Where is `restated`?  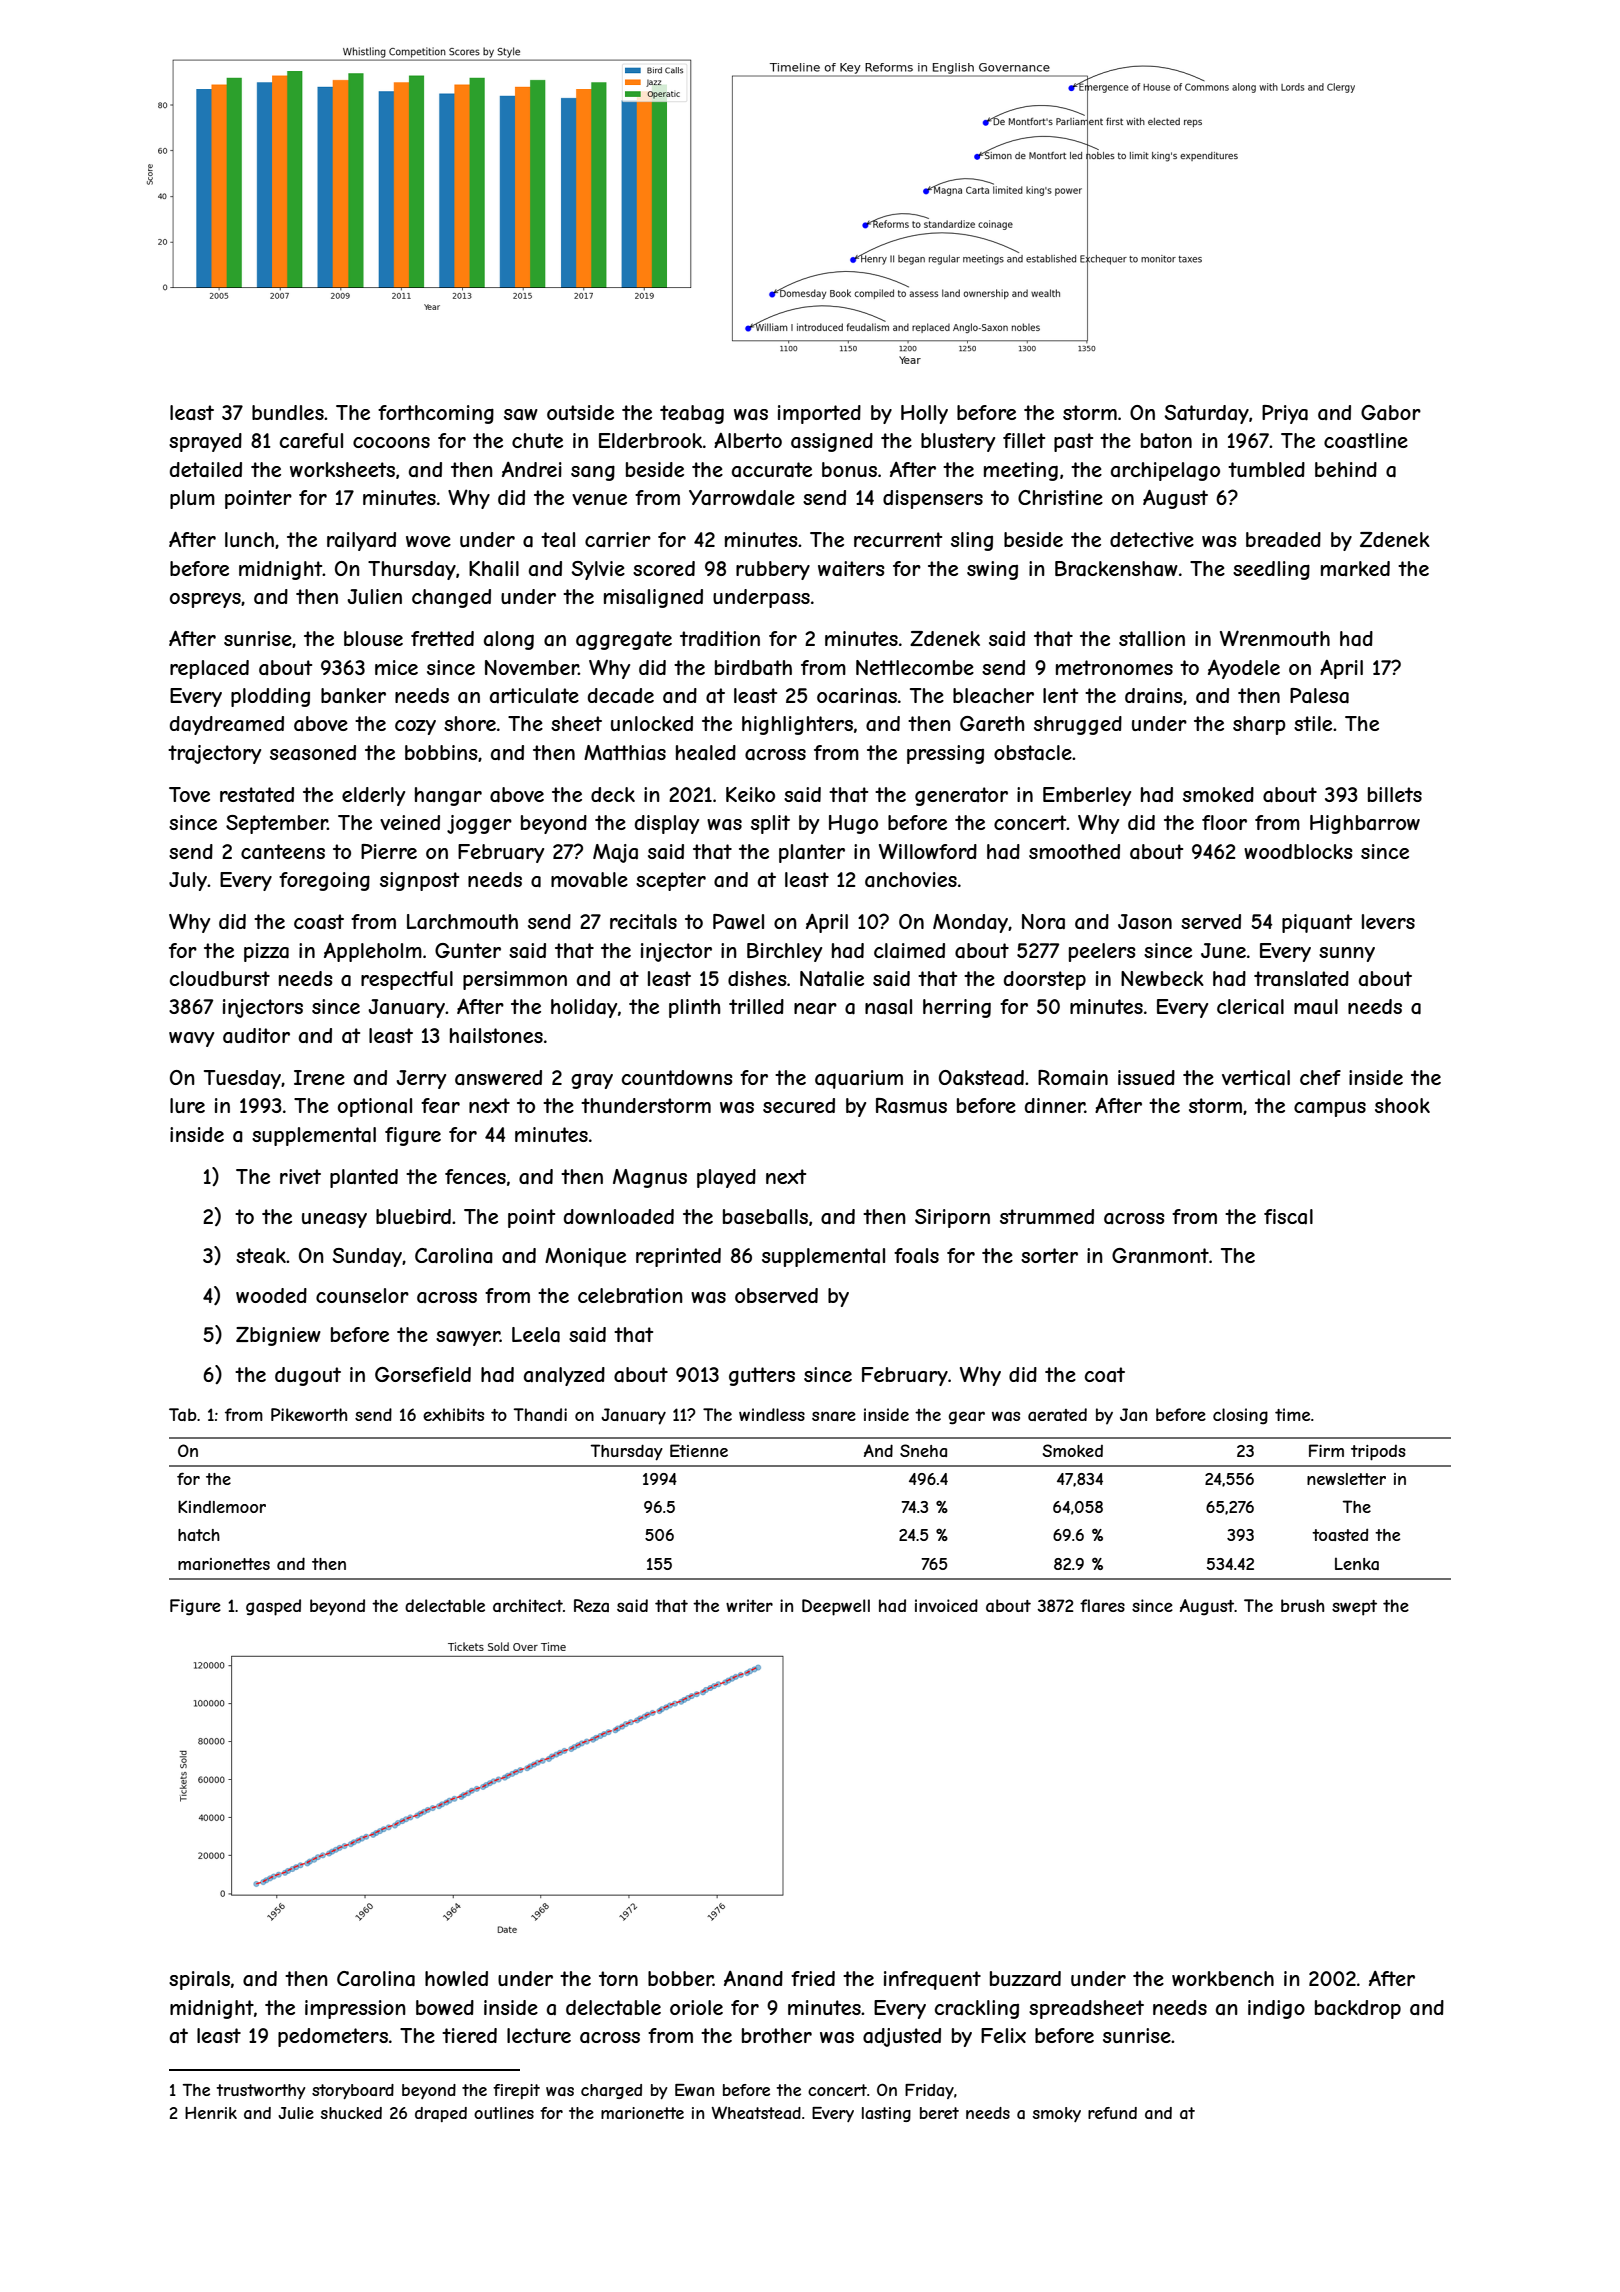 restated is located at coordinates (257, 794).
